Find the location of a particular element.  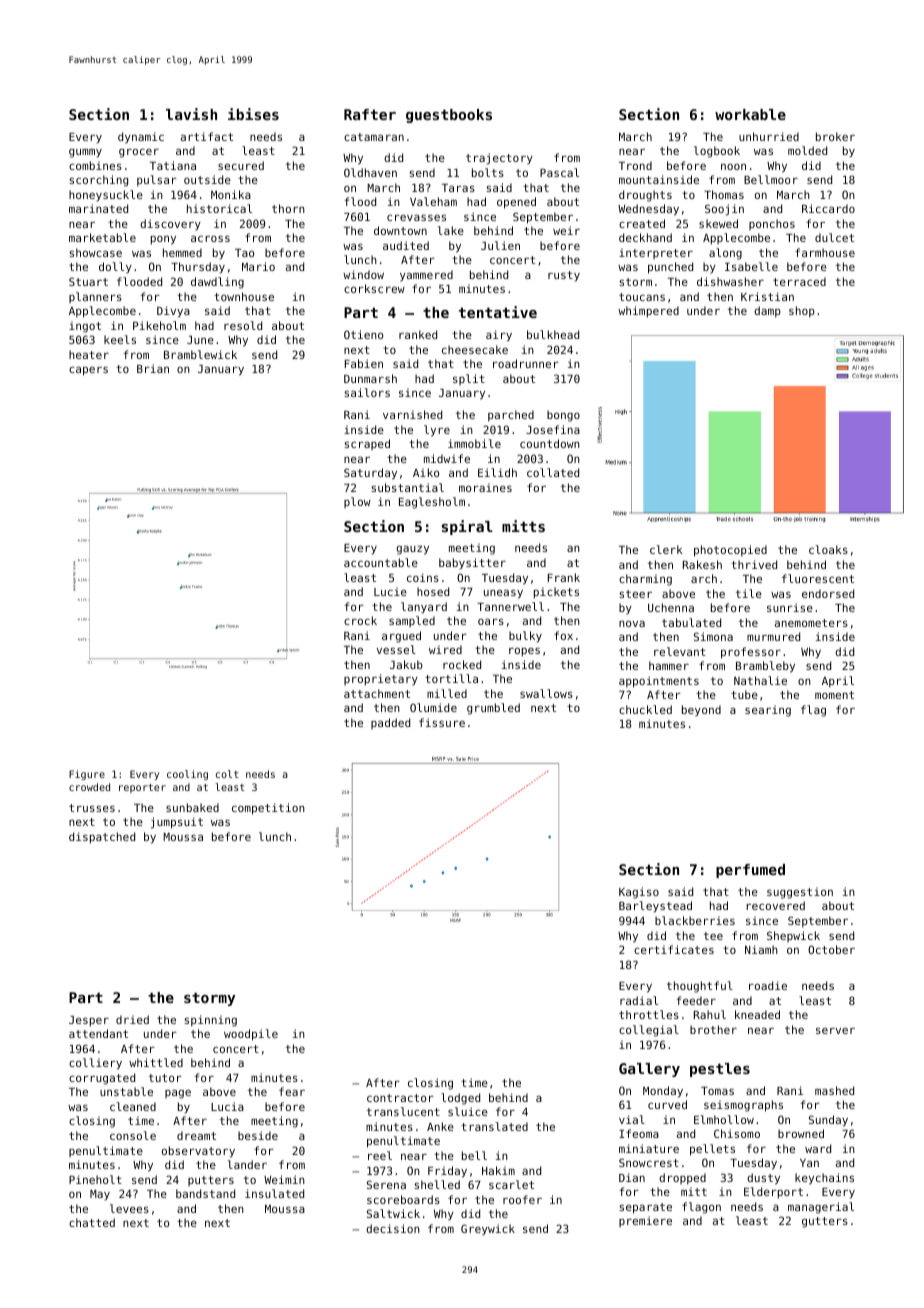

rusty is located at coordinates (564, 276).
